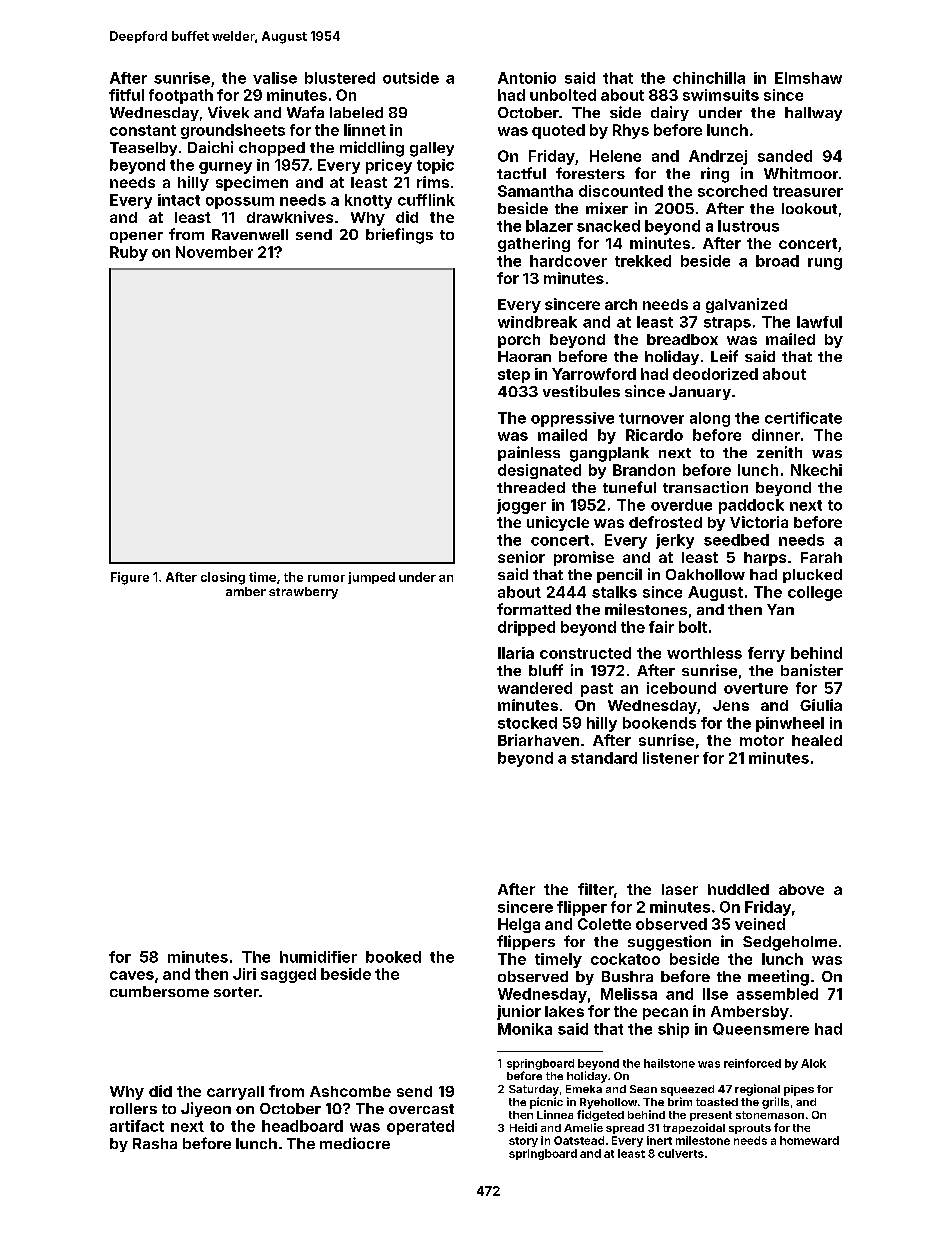  What do you see at coordinates (808, 78) in the image?
I see `Elmshaw` at bounding box center [808, 78].
